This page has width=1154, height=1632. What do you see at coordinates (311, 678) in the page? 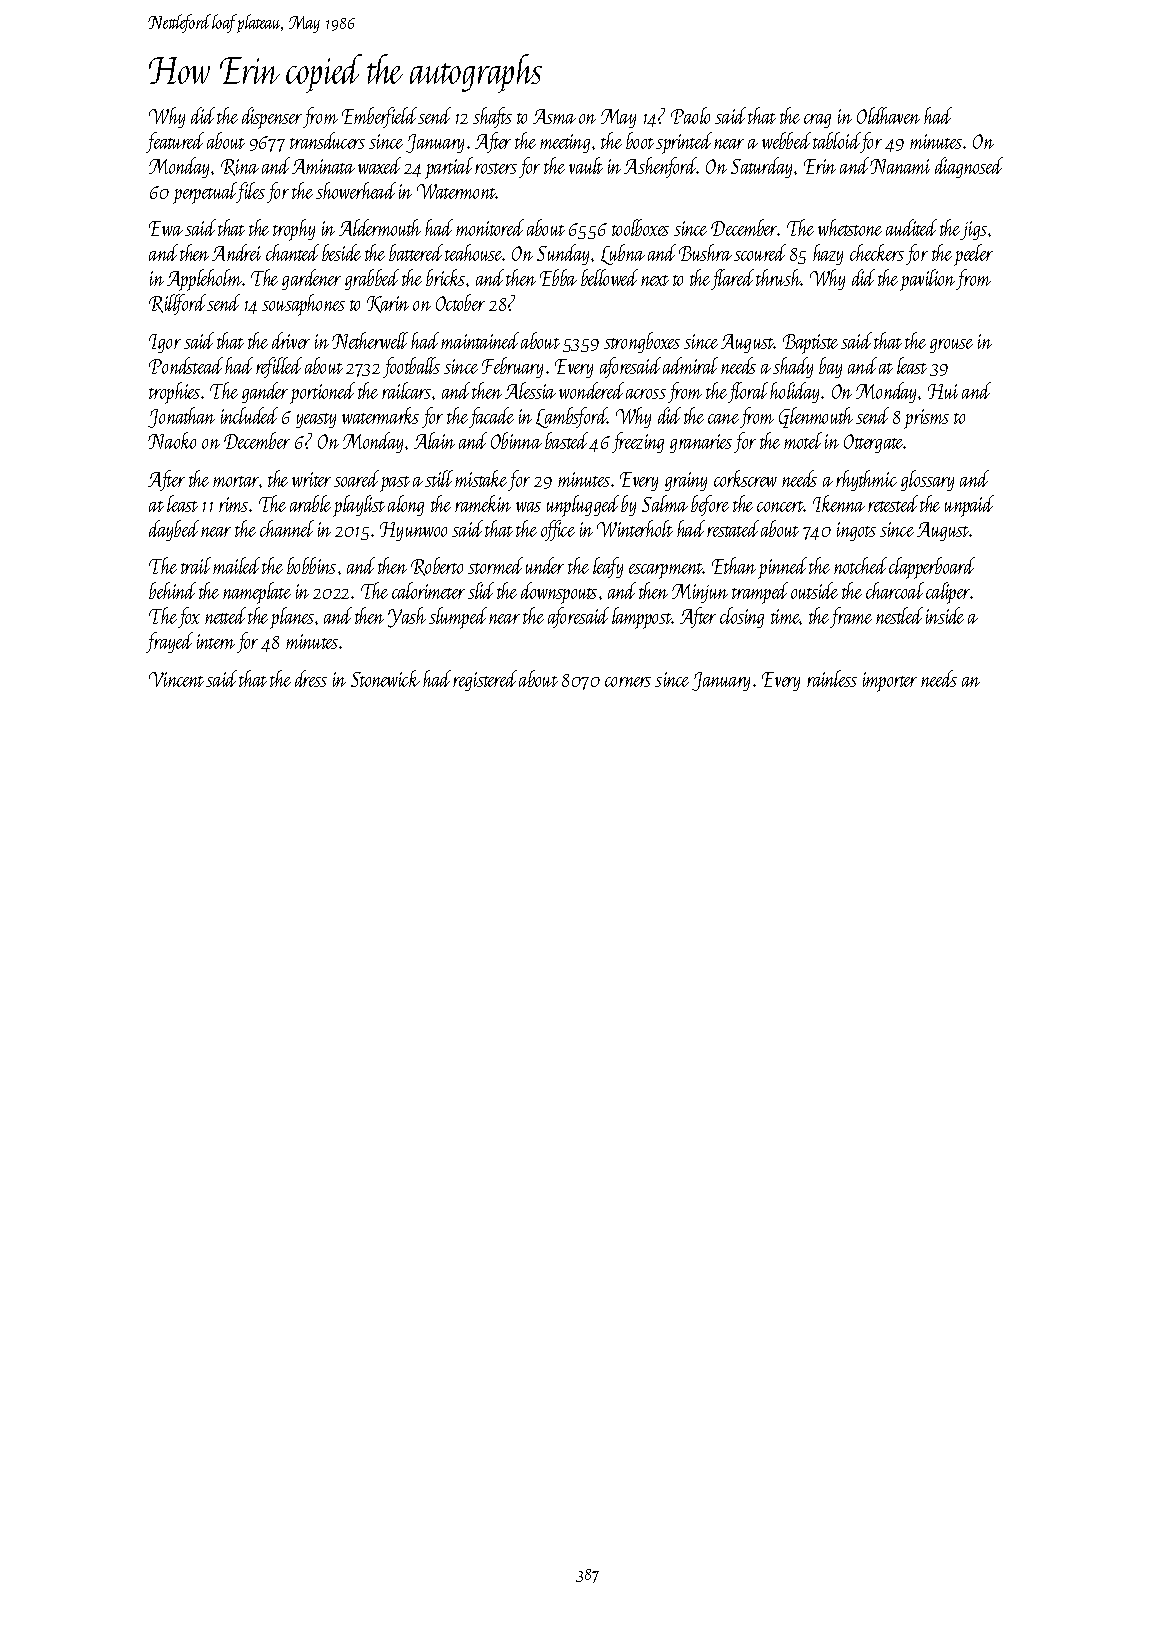
I see `dress` at bounding box center [311, 678].
